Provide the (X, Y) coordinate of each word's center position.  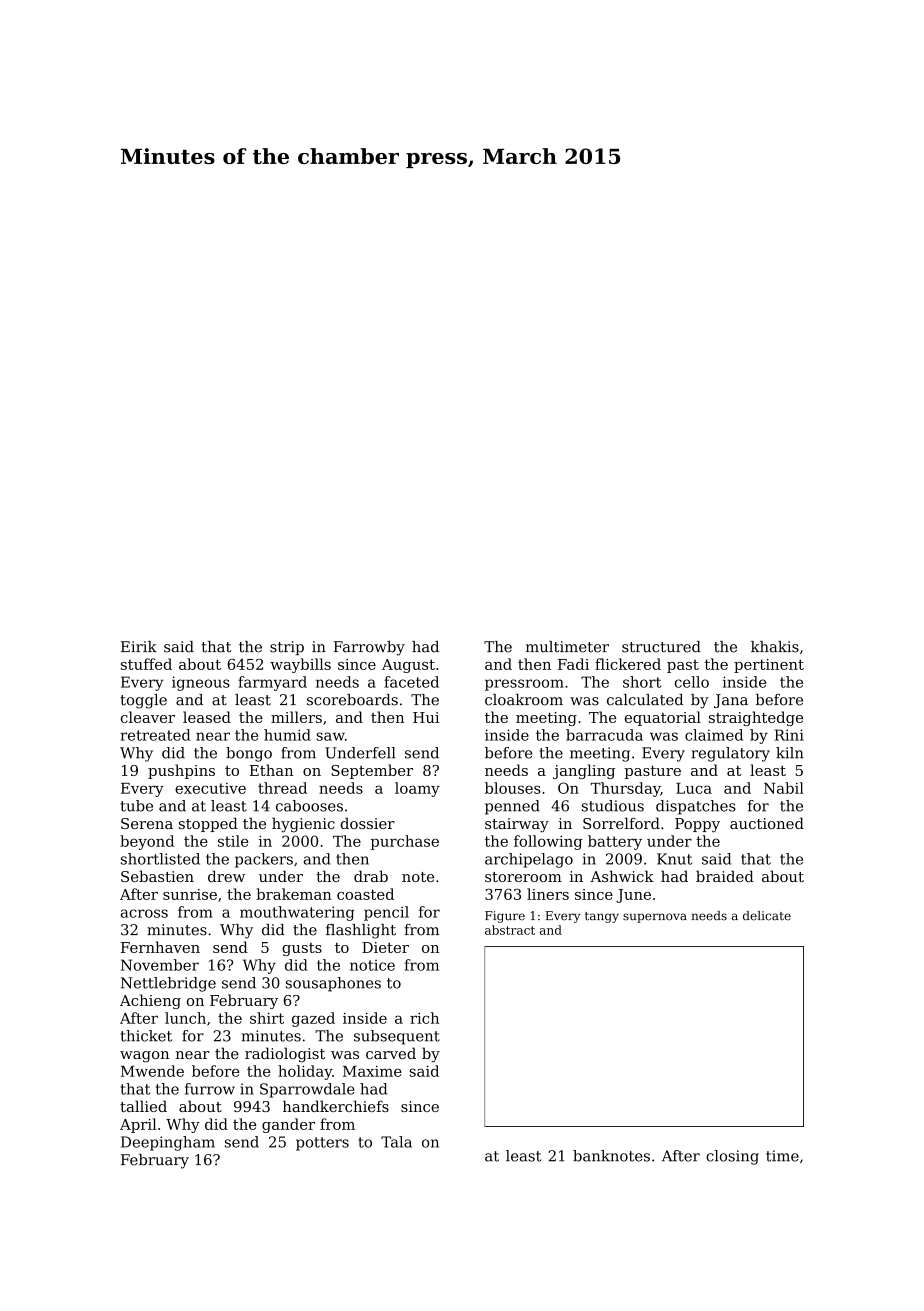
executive (210, 788)
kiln (790, 753)
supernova (655, 918)
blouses (513, 788)
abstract (510, 930)
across (144, 913)
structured (661, 647)
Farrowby (369, 648)
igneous (201, 683)
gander (288, 1125)
